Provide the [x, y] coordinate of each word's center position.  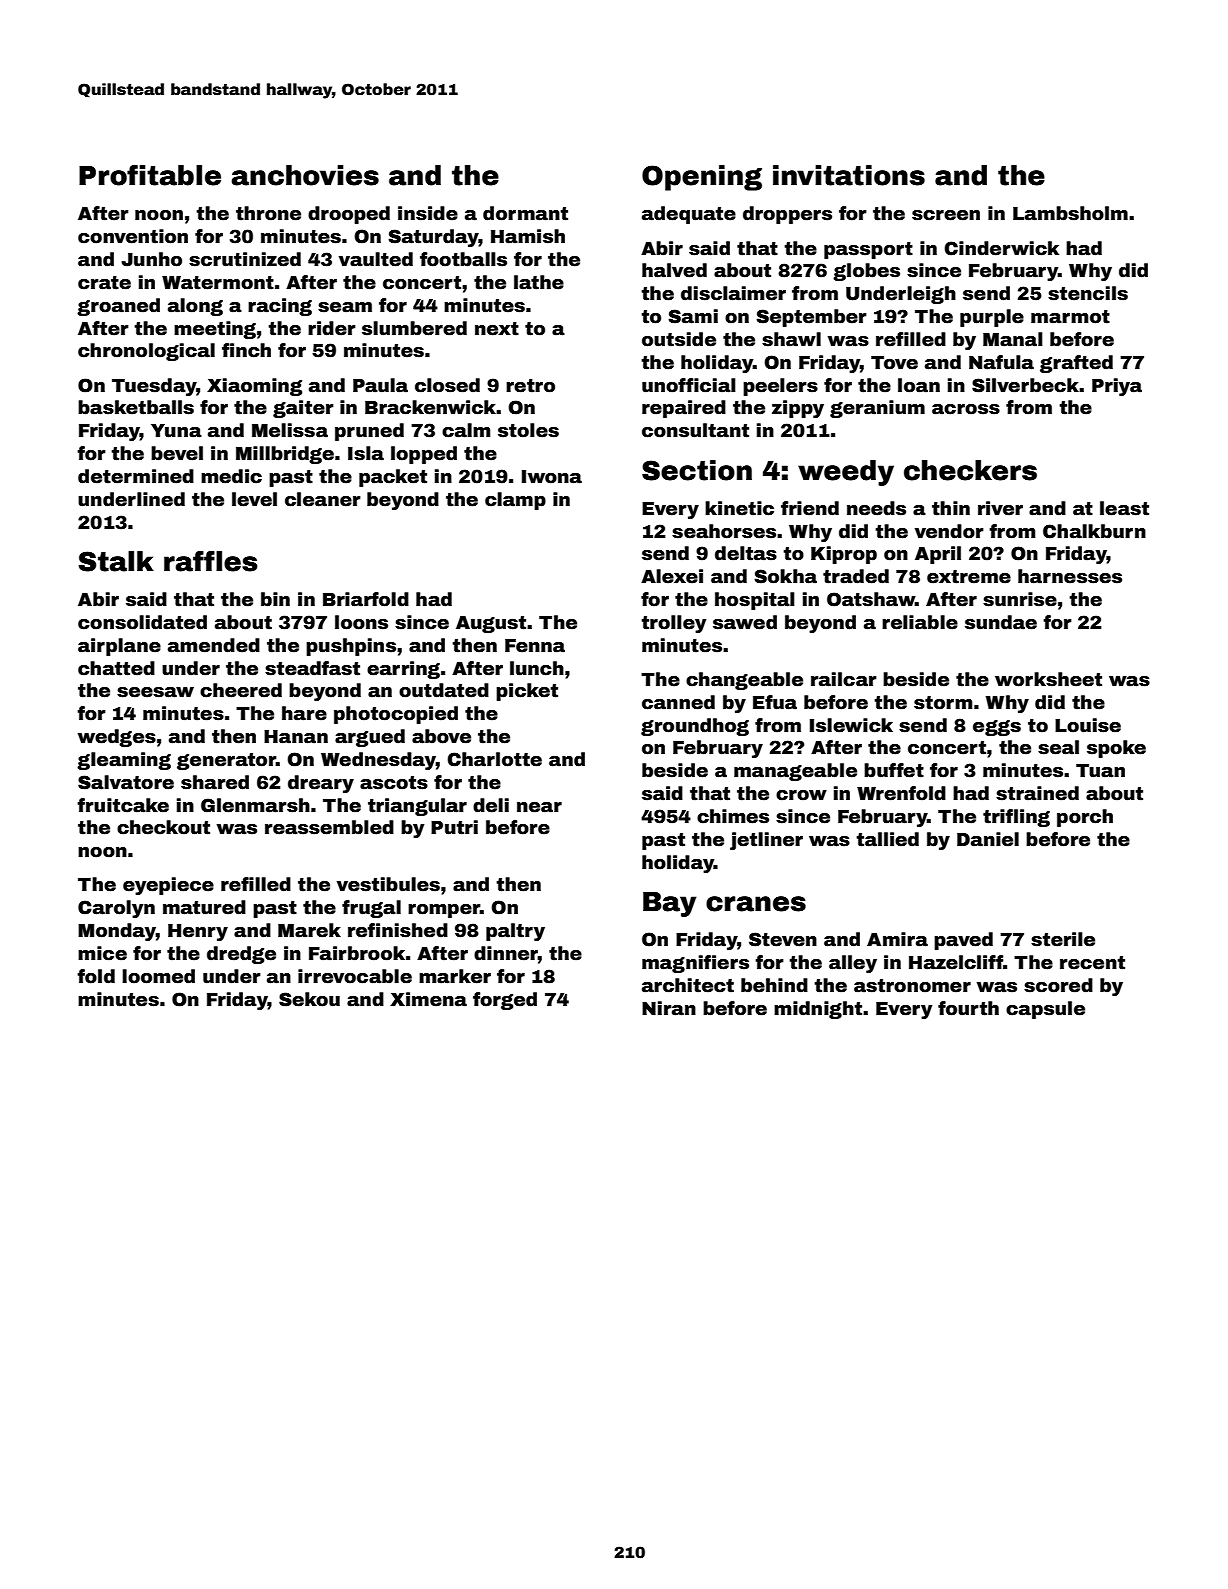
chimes [733, 816]
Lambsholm [1070, 213]
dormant [525, 213]
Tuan [1100, 771]
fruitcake [123, 805]
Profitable [150, 175]
